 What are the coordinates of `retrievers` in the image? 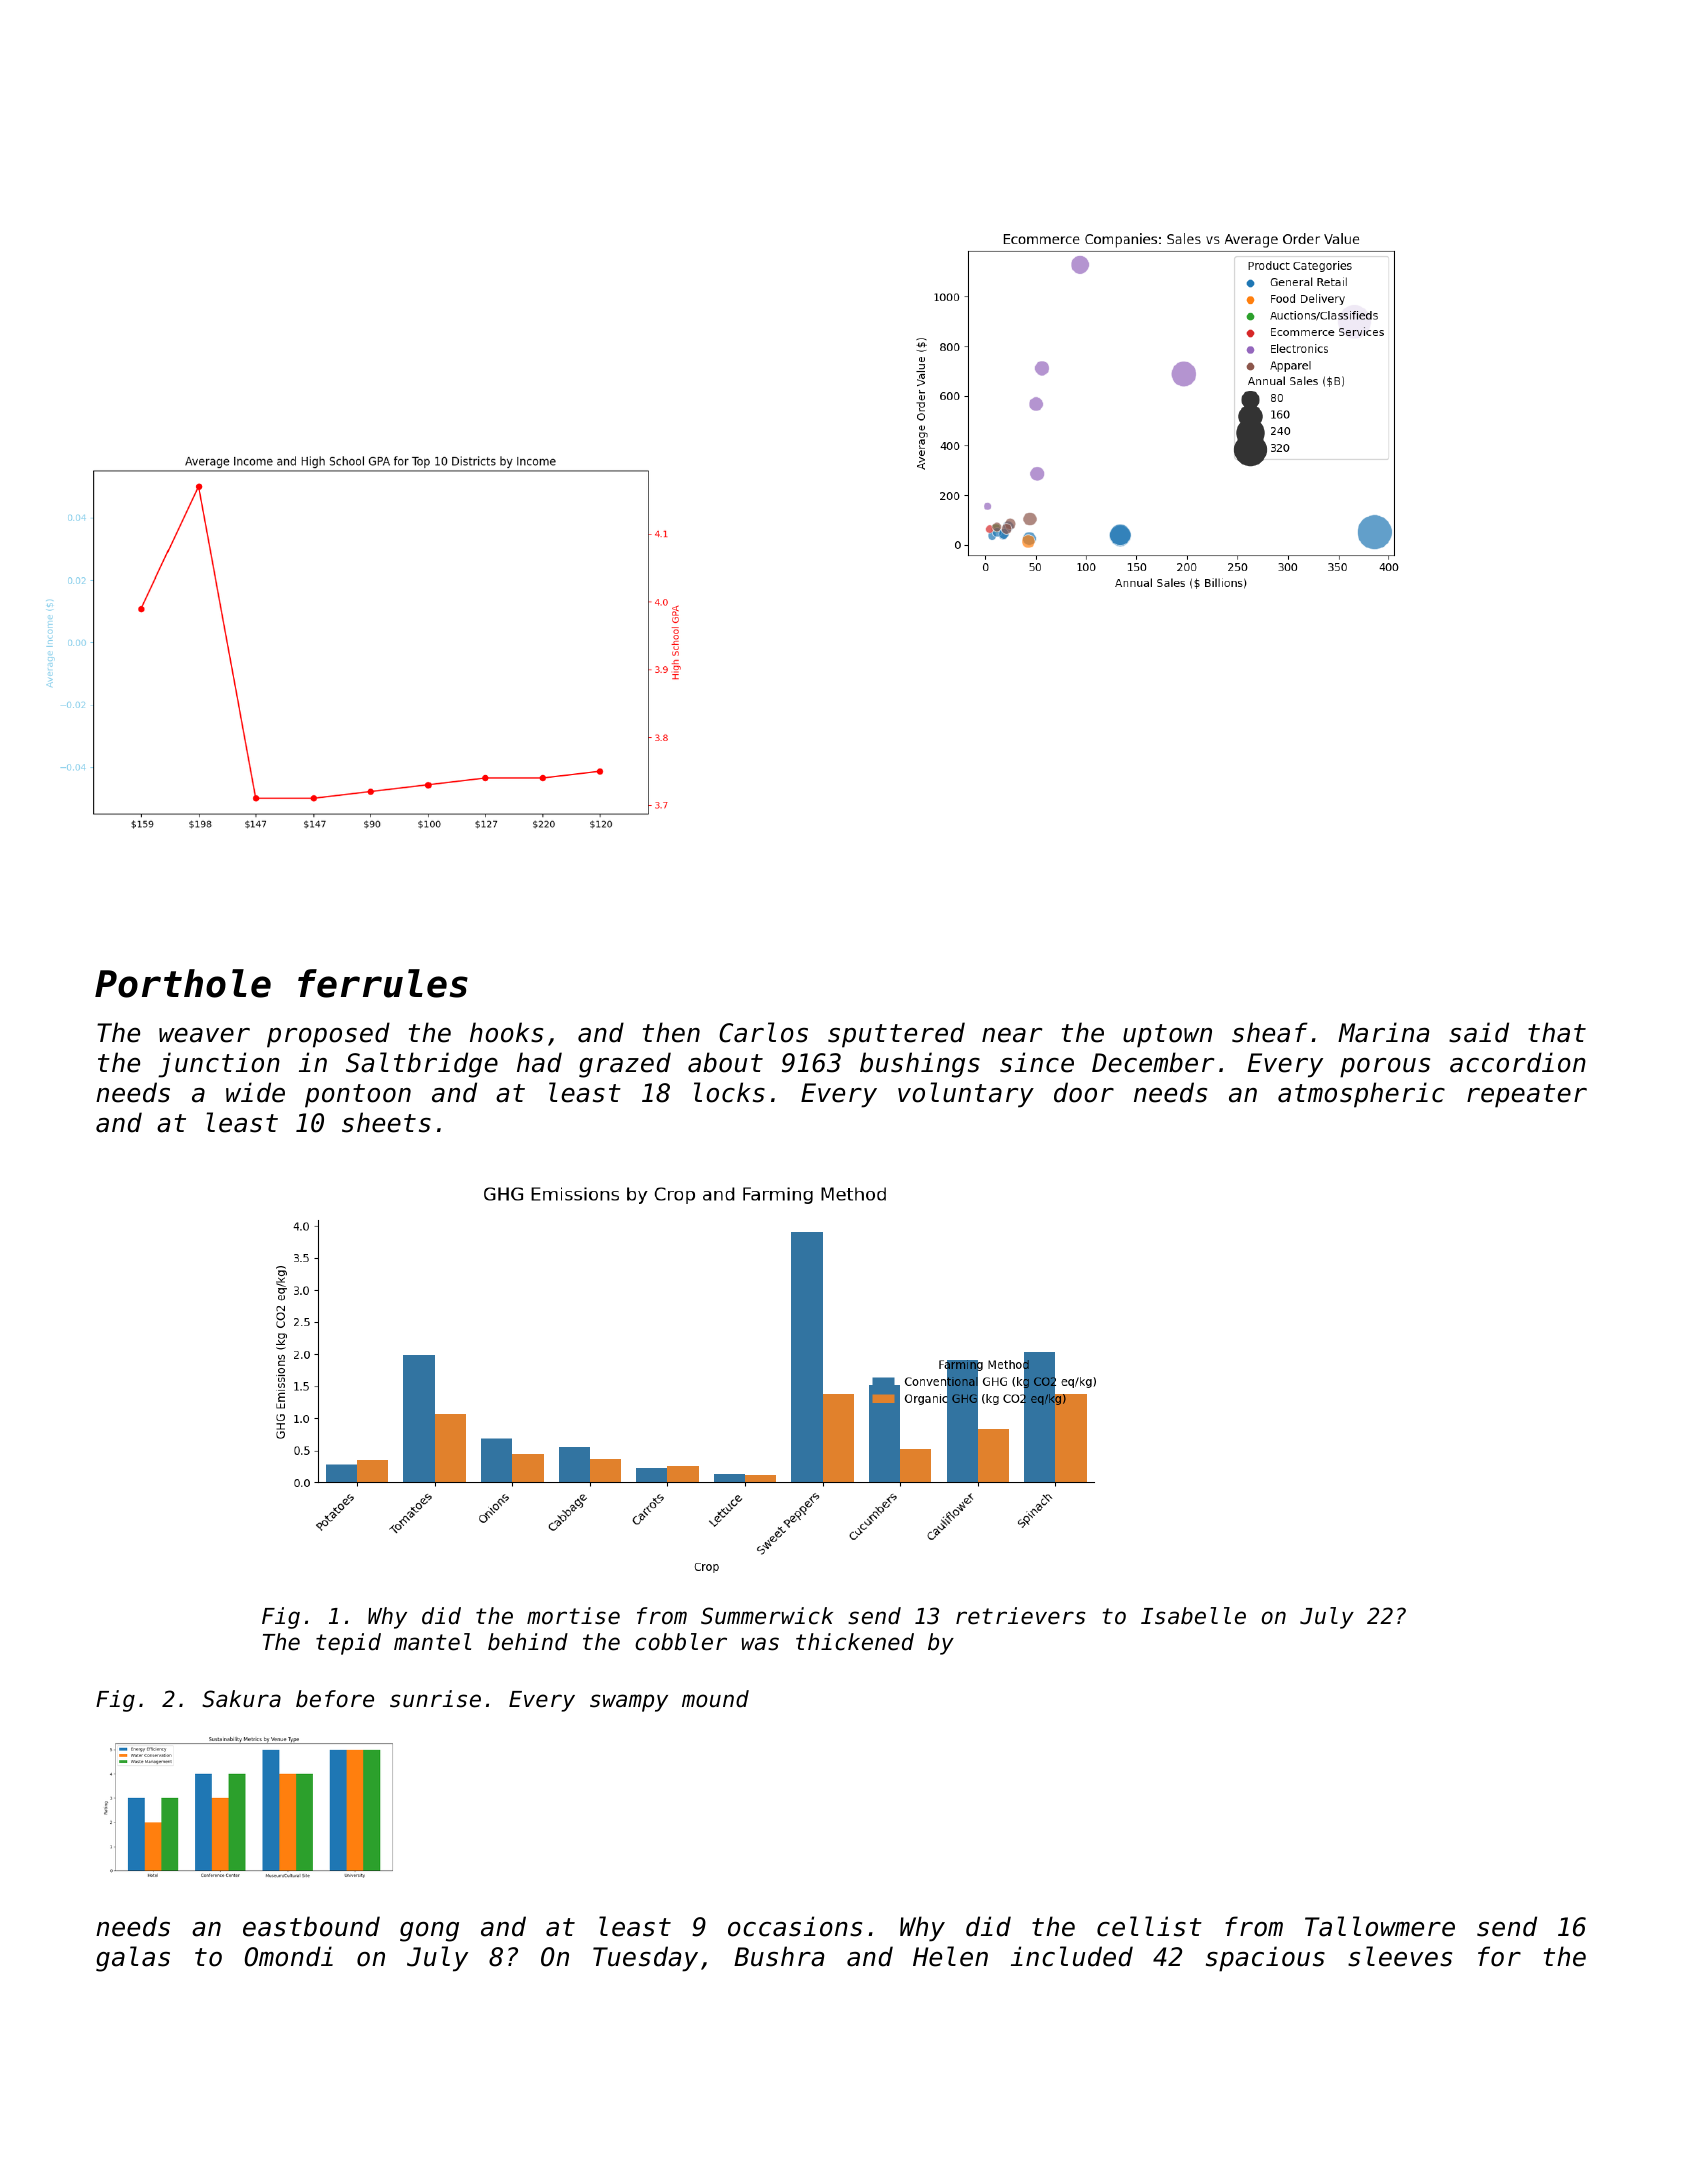 It's located at (1020, 1616).
